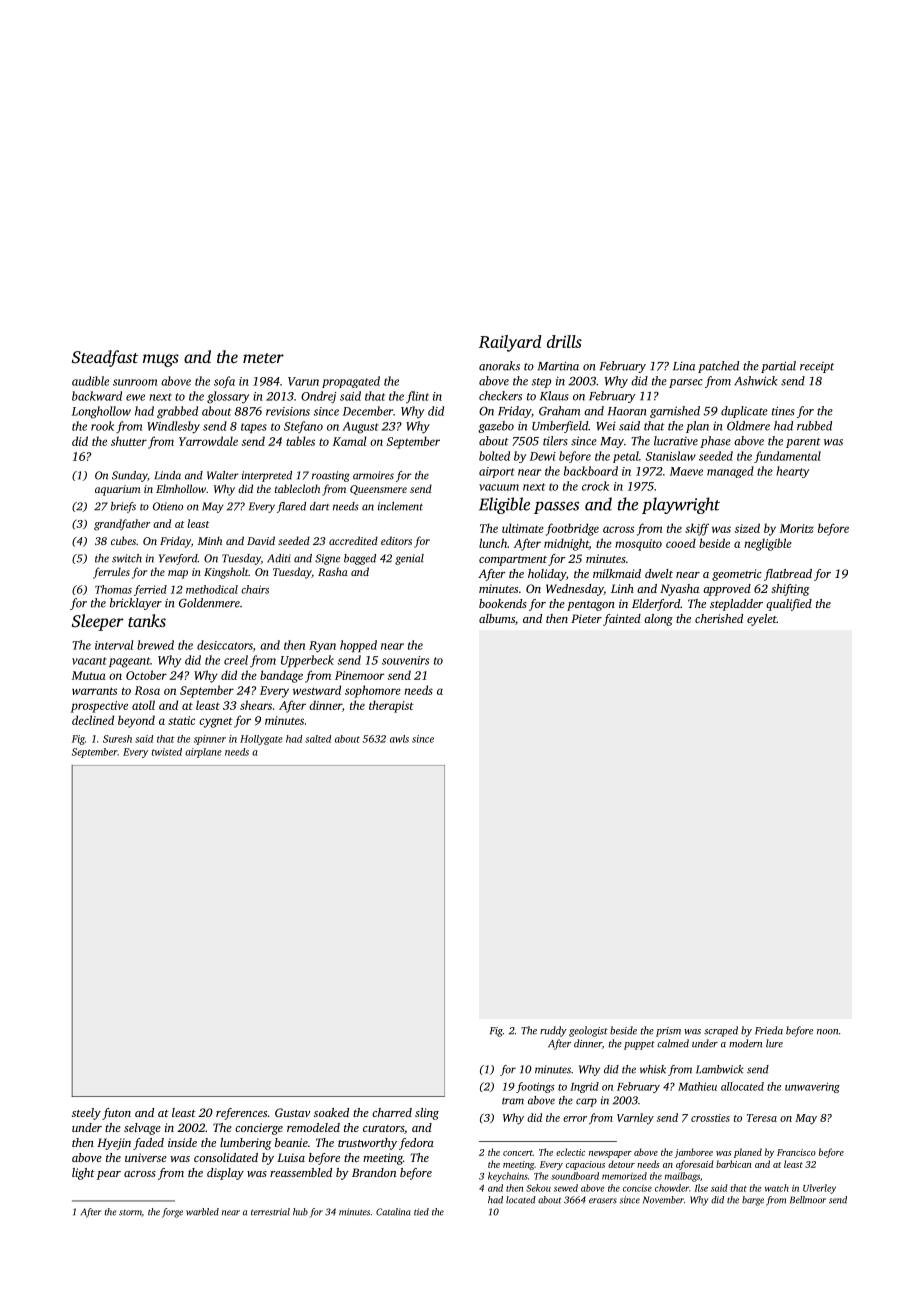 The width and height of the page is (924, 1308). Describe the element at coordinates (378, 490) in the page. I see `Queensmere` at that location.
